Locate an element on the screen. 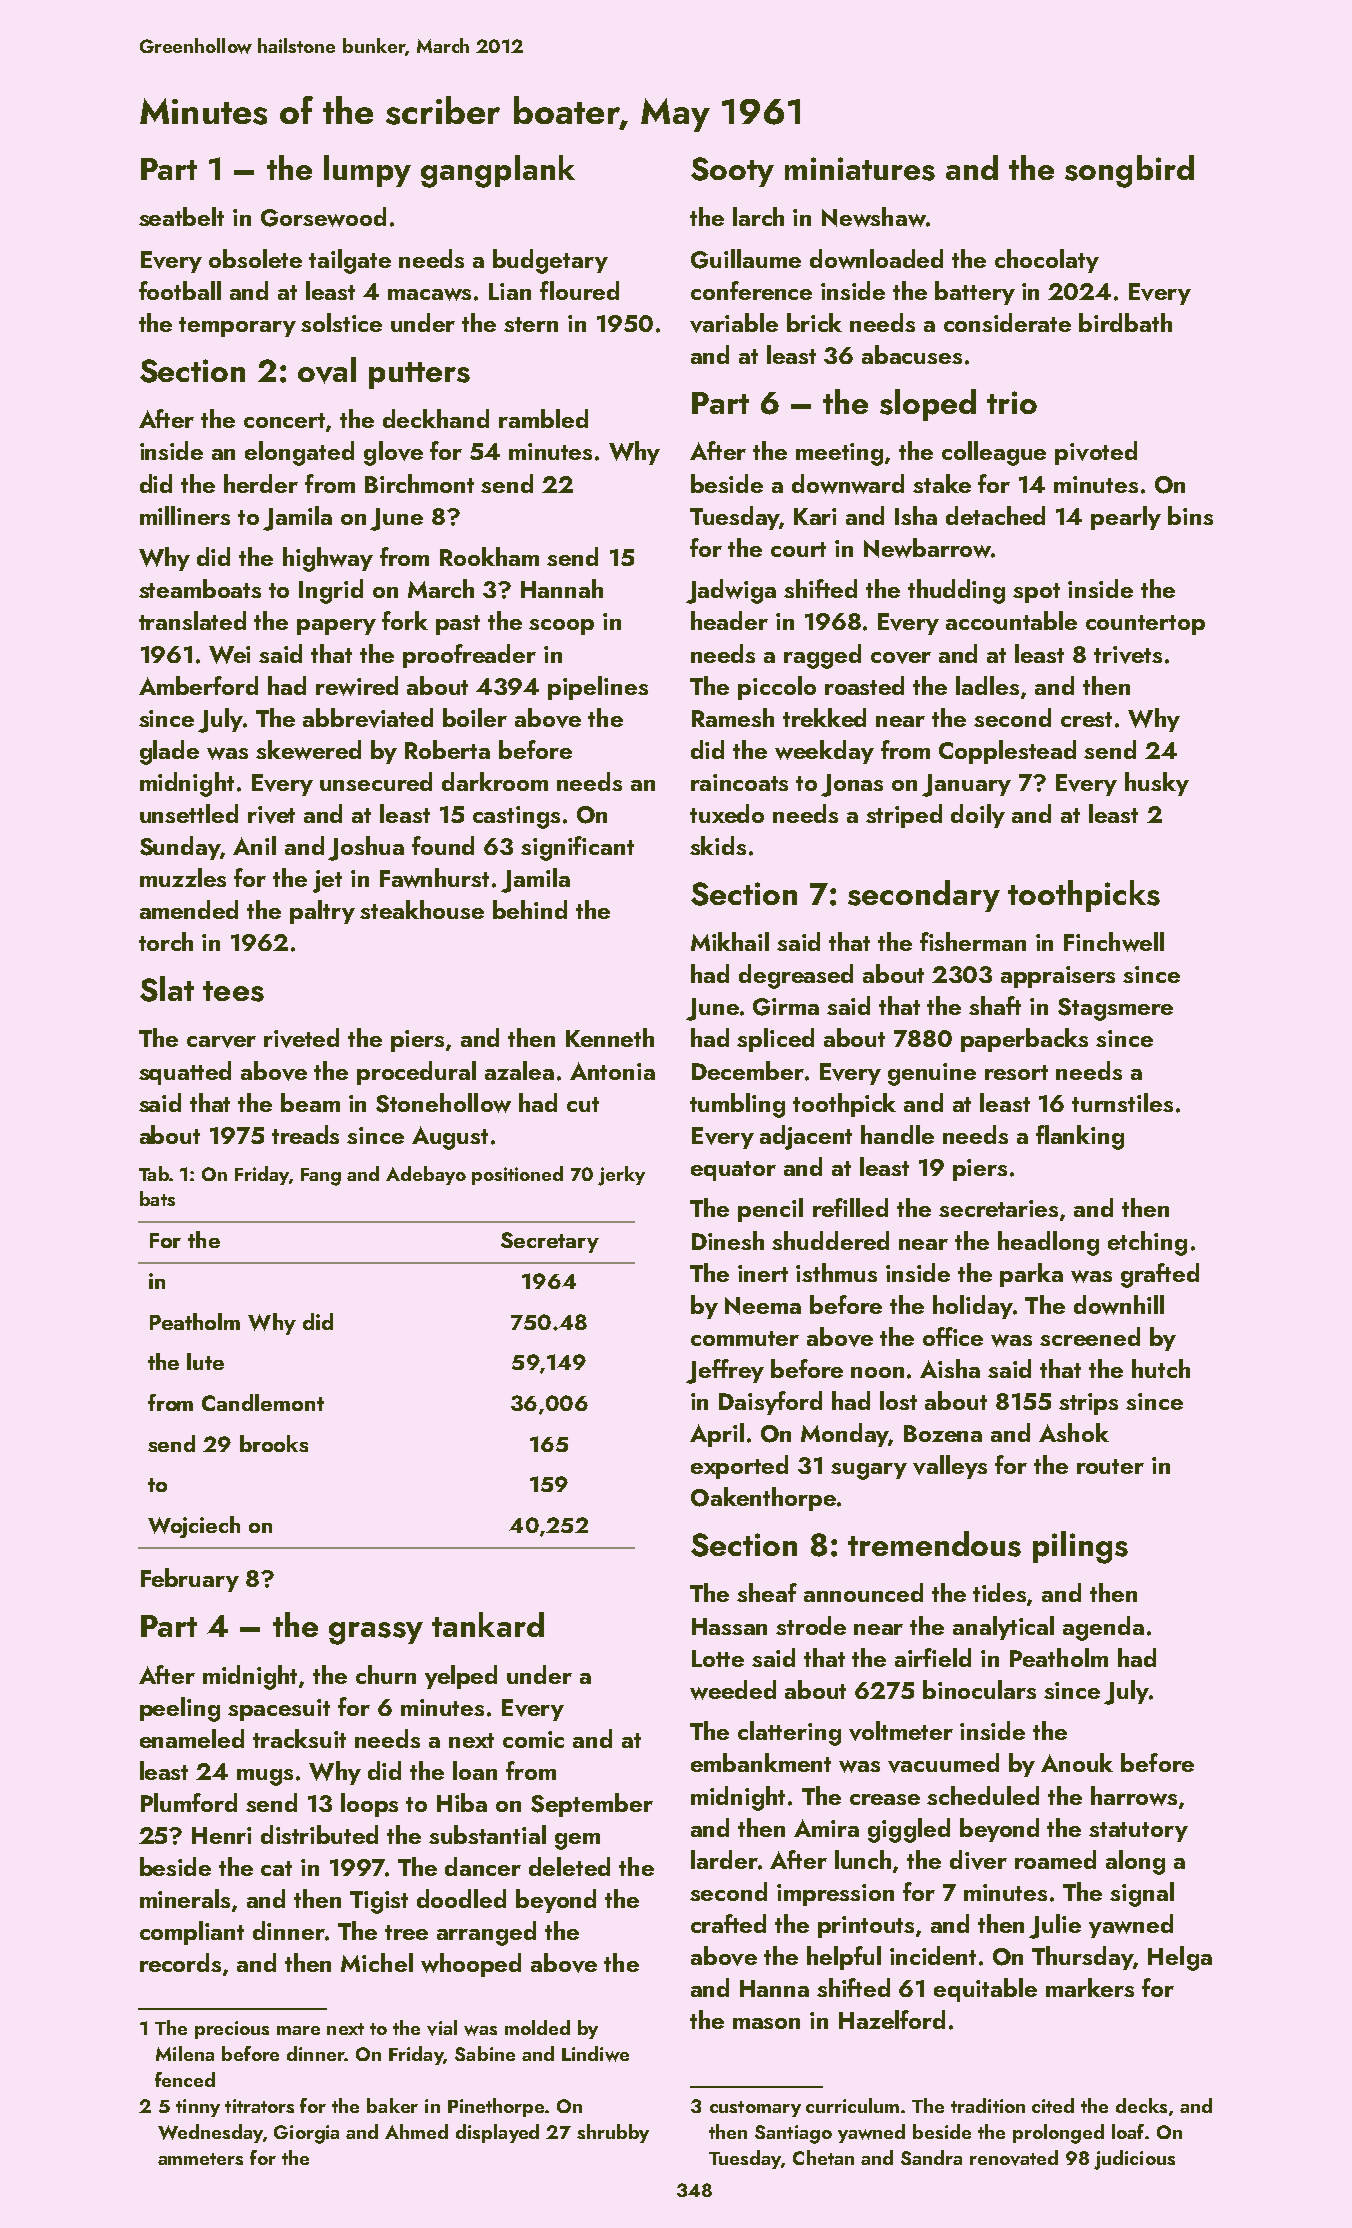 The image size is (1352, 2228). tumbling is located at coordinates (737, 1105).
